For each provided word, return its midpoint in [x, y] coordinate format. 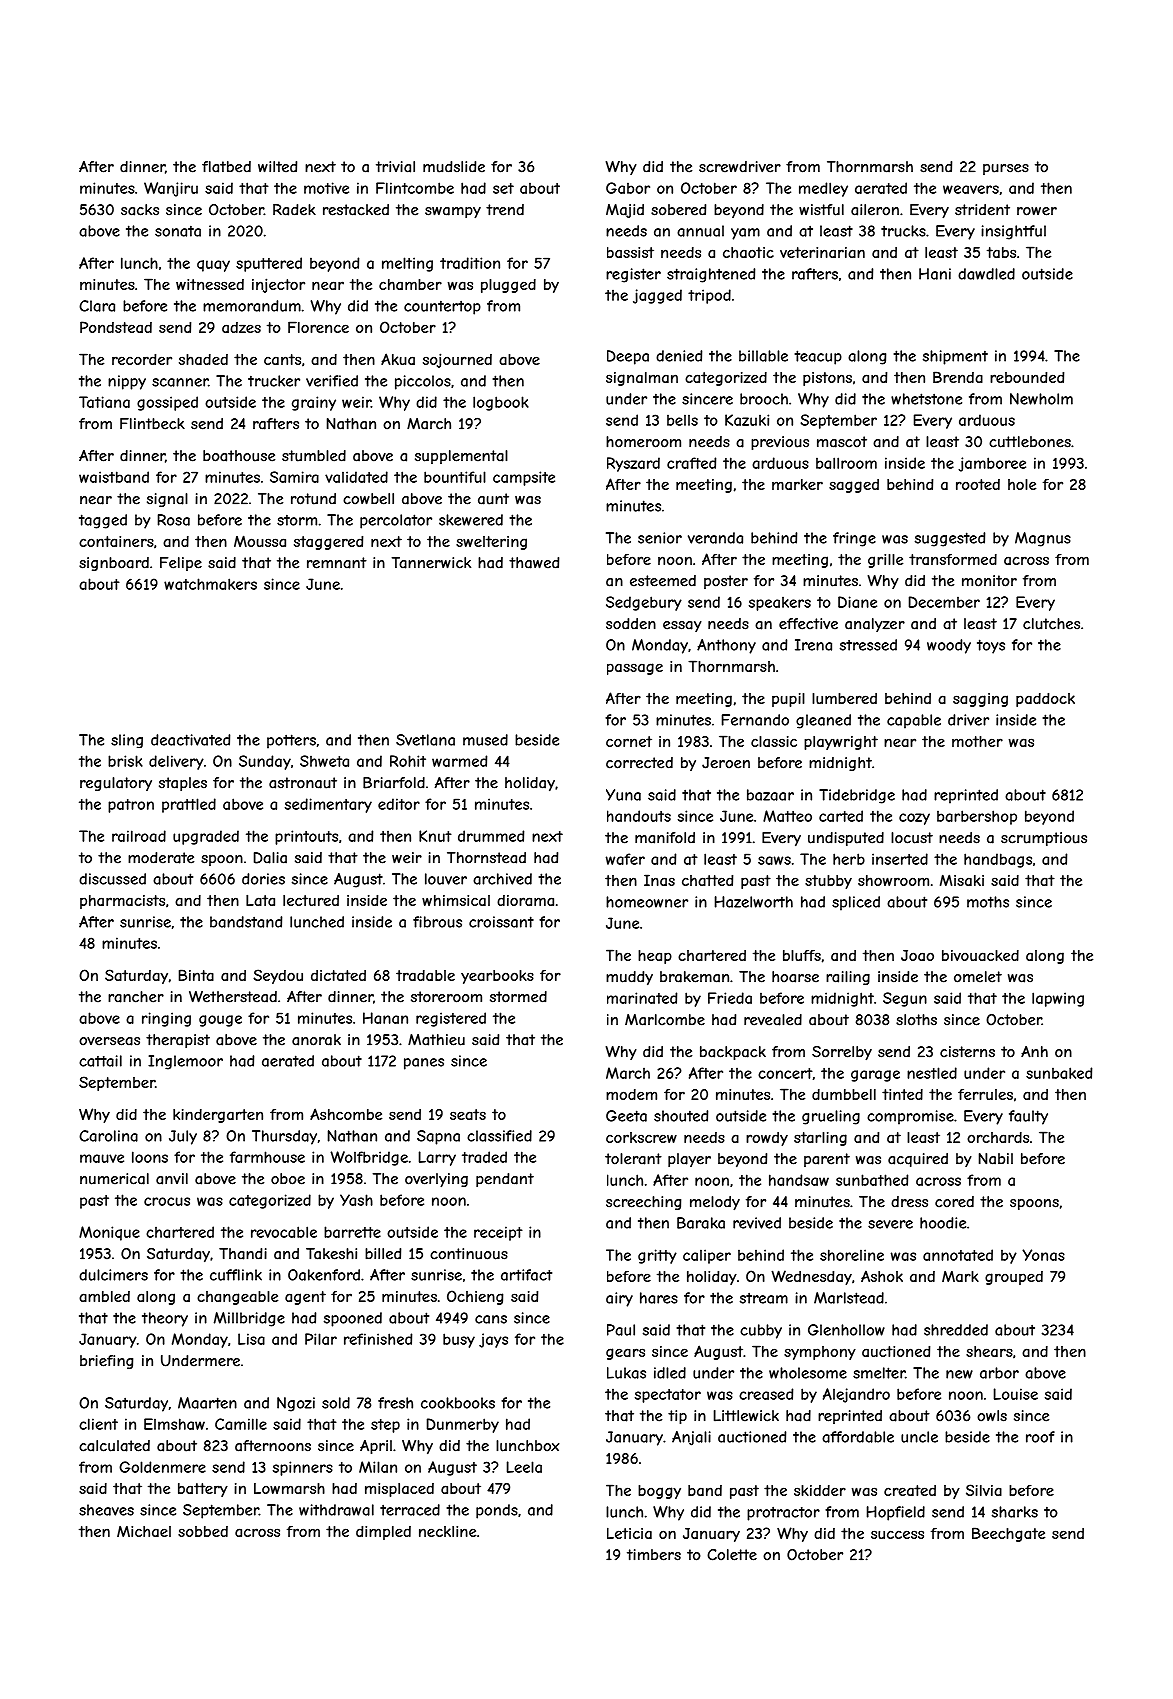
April [376, 1447]
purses [1006, 169]
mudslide [454, 167]
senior [660, 538]
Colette [732, 1555]
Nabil [996, 1159]
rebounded [1027, 377]
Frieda [730, 998]
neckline [447, 1531]
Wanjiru [171, 189]
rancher [136, 997]
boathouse [239, 456]
